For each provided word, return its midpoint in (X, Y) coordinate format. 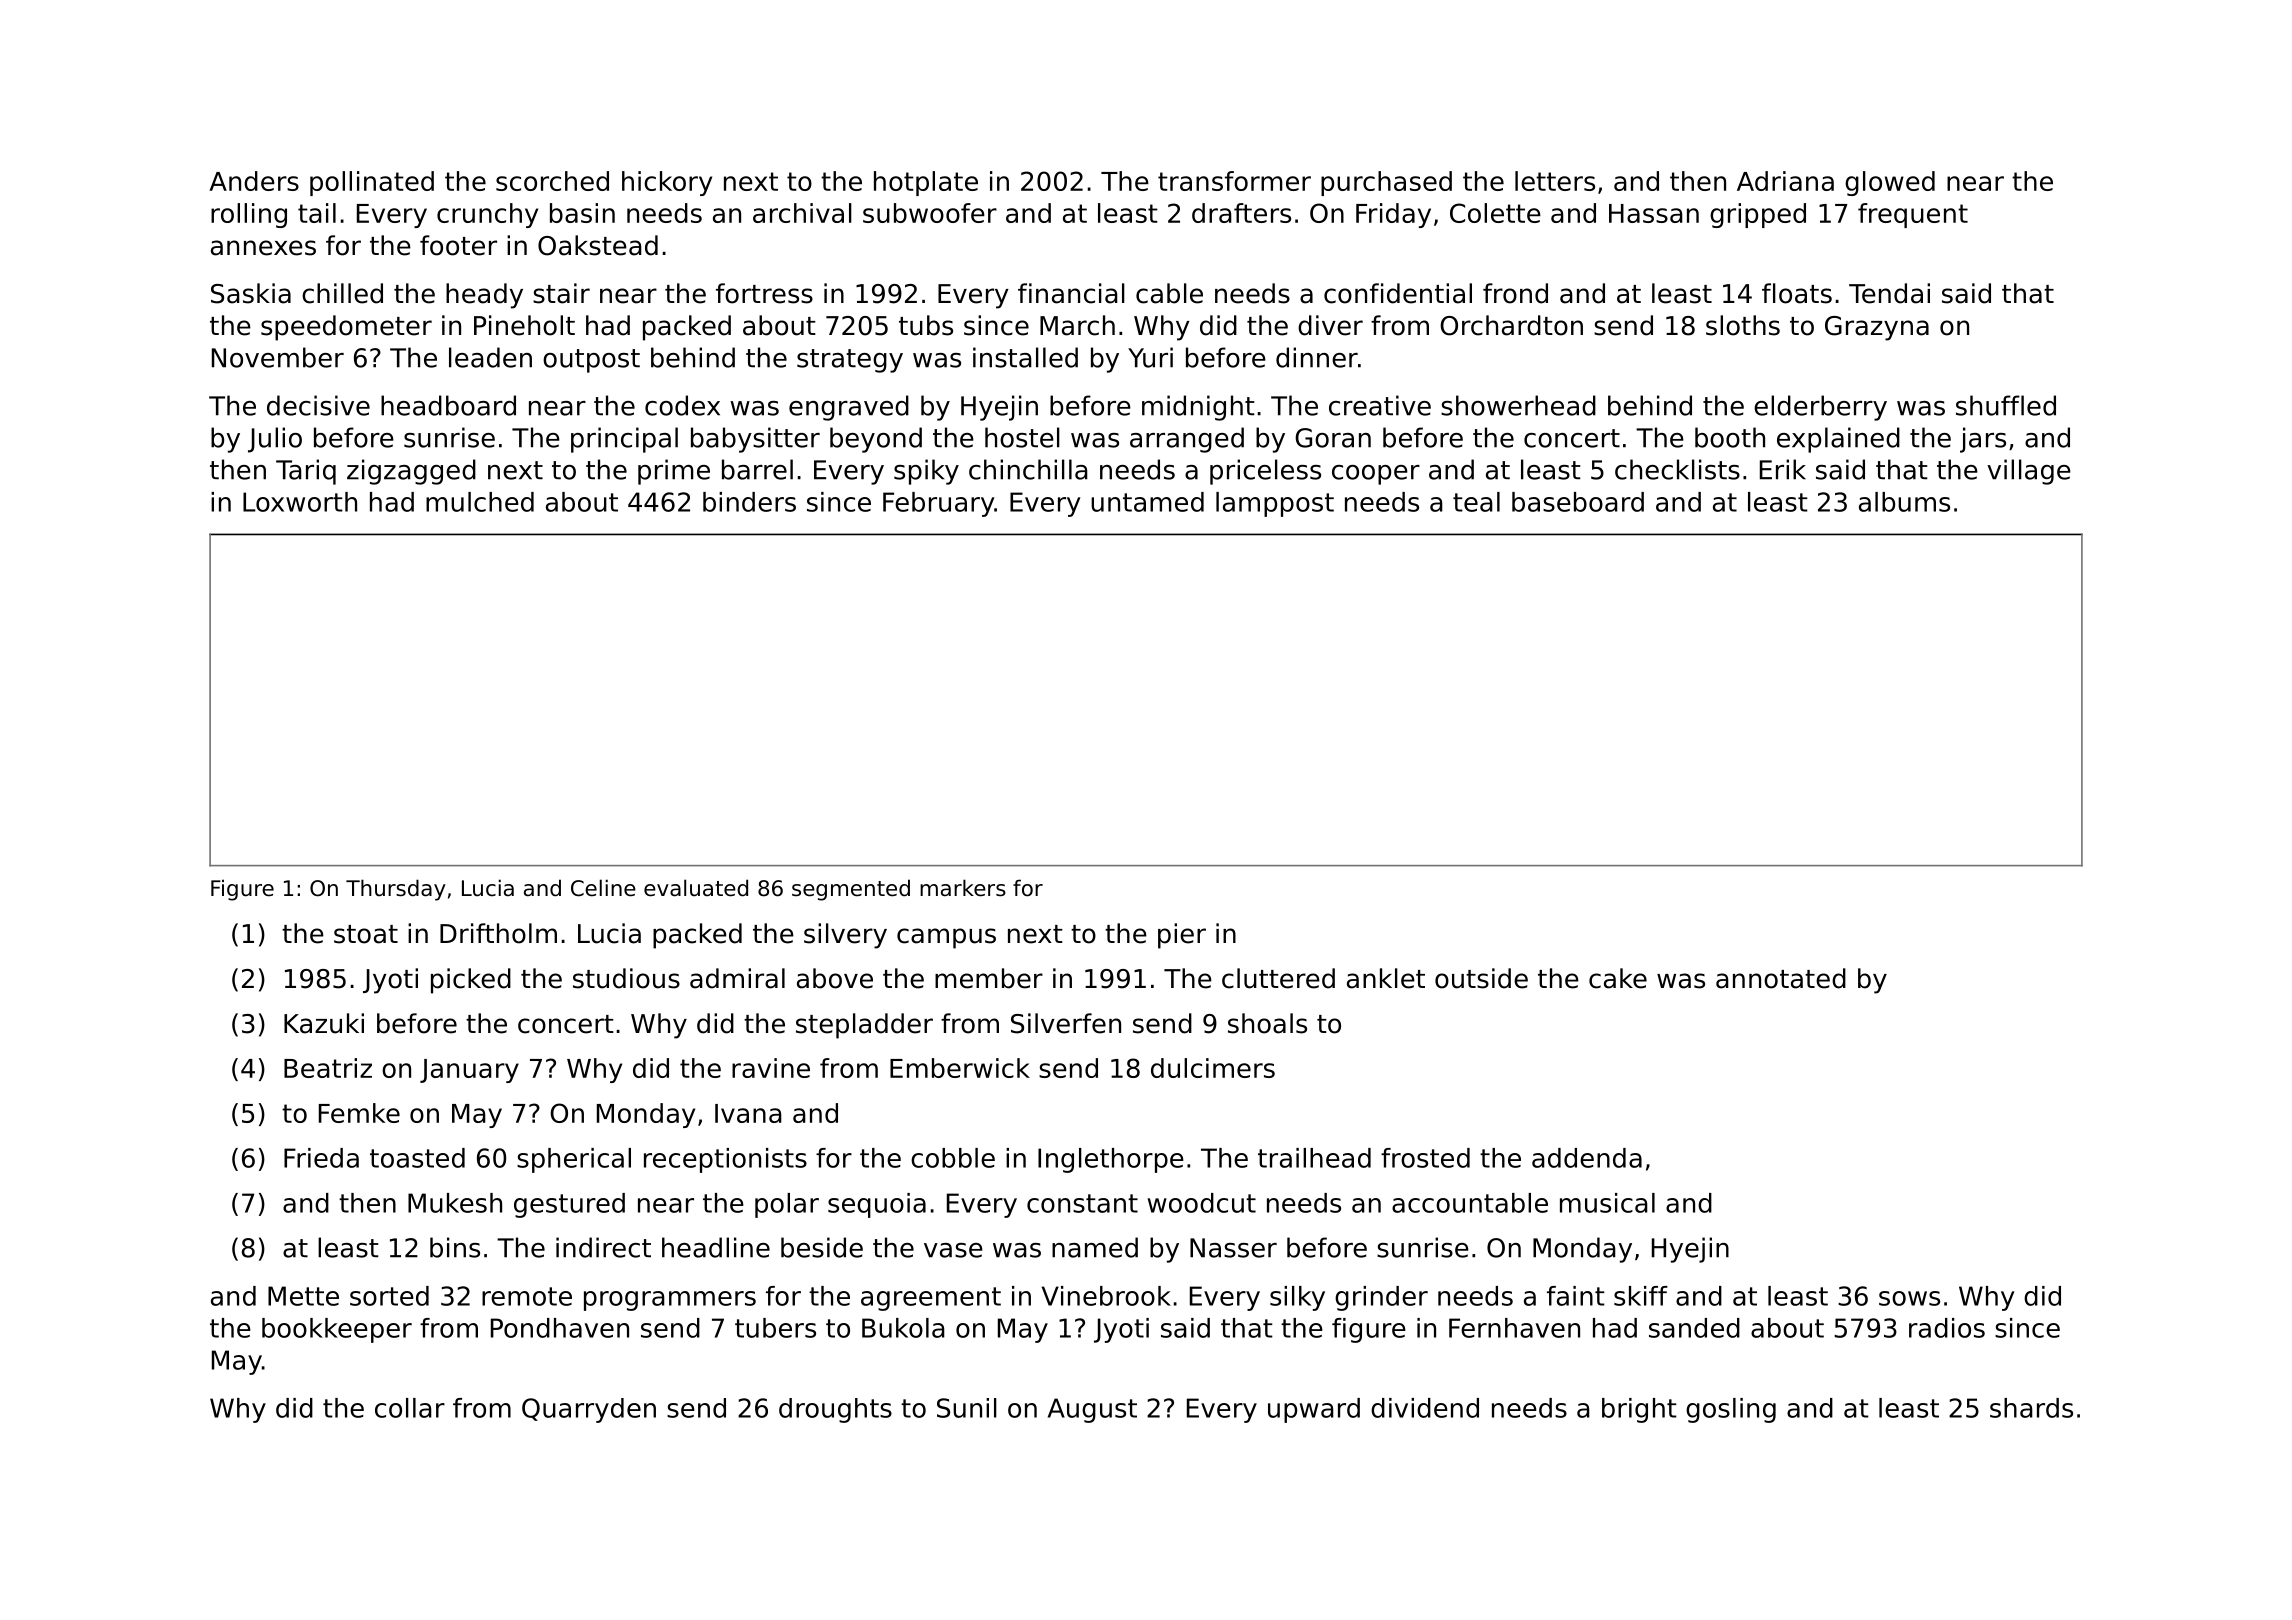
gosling (1731, 1410)
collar (410, 1408)
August (1092, 1410)
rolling (249, 215)
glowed (1890, 183)
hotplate (926, 183)
